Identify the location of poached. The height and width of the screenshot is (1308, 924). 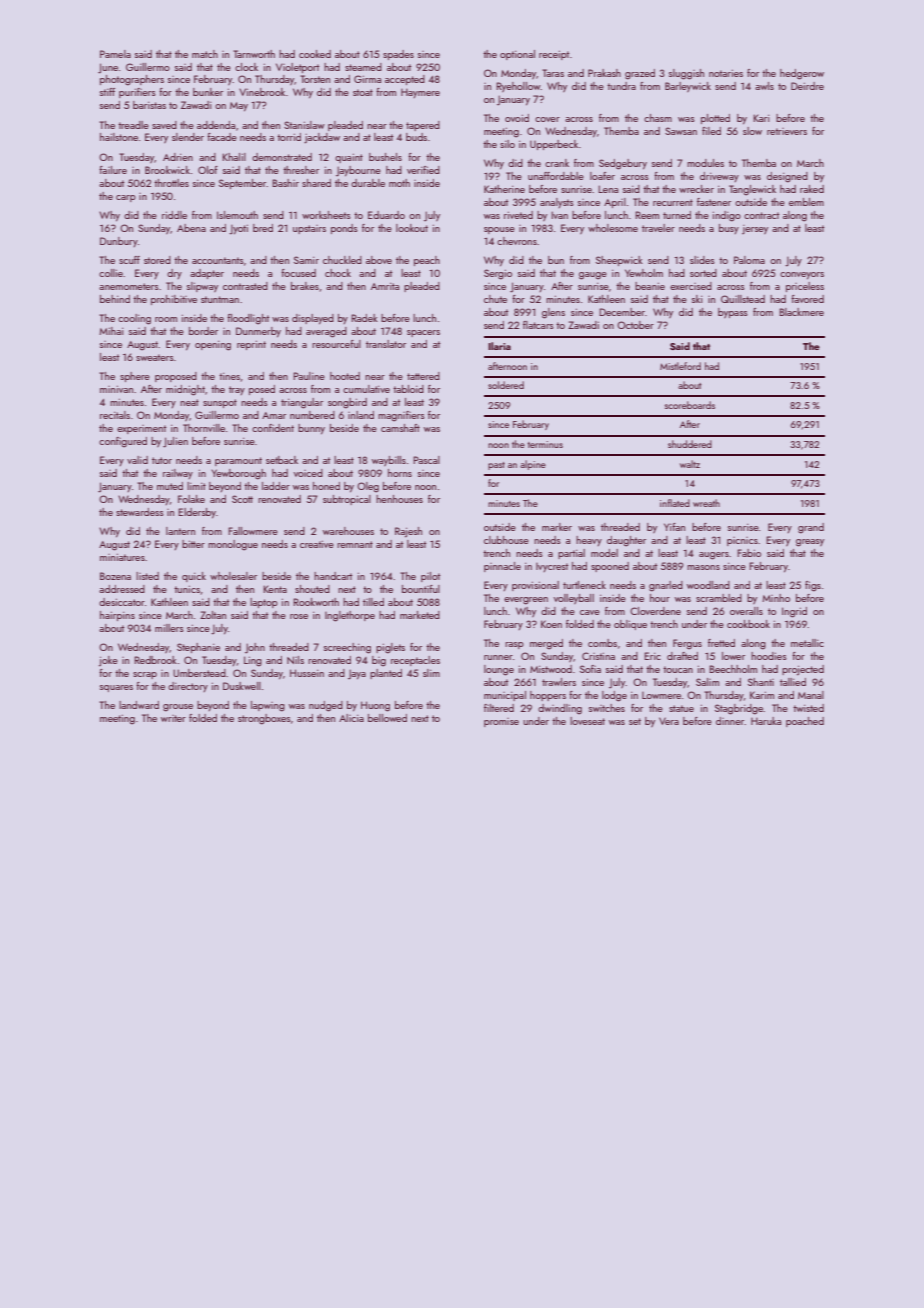
(805, 722).
